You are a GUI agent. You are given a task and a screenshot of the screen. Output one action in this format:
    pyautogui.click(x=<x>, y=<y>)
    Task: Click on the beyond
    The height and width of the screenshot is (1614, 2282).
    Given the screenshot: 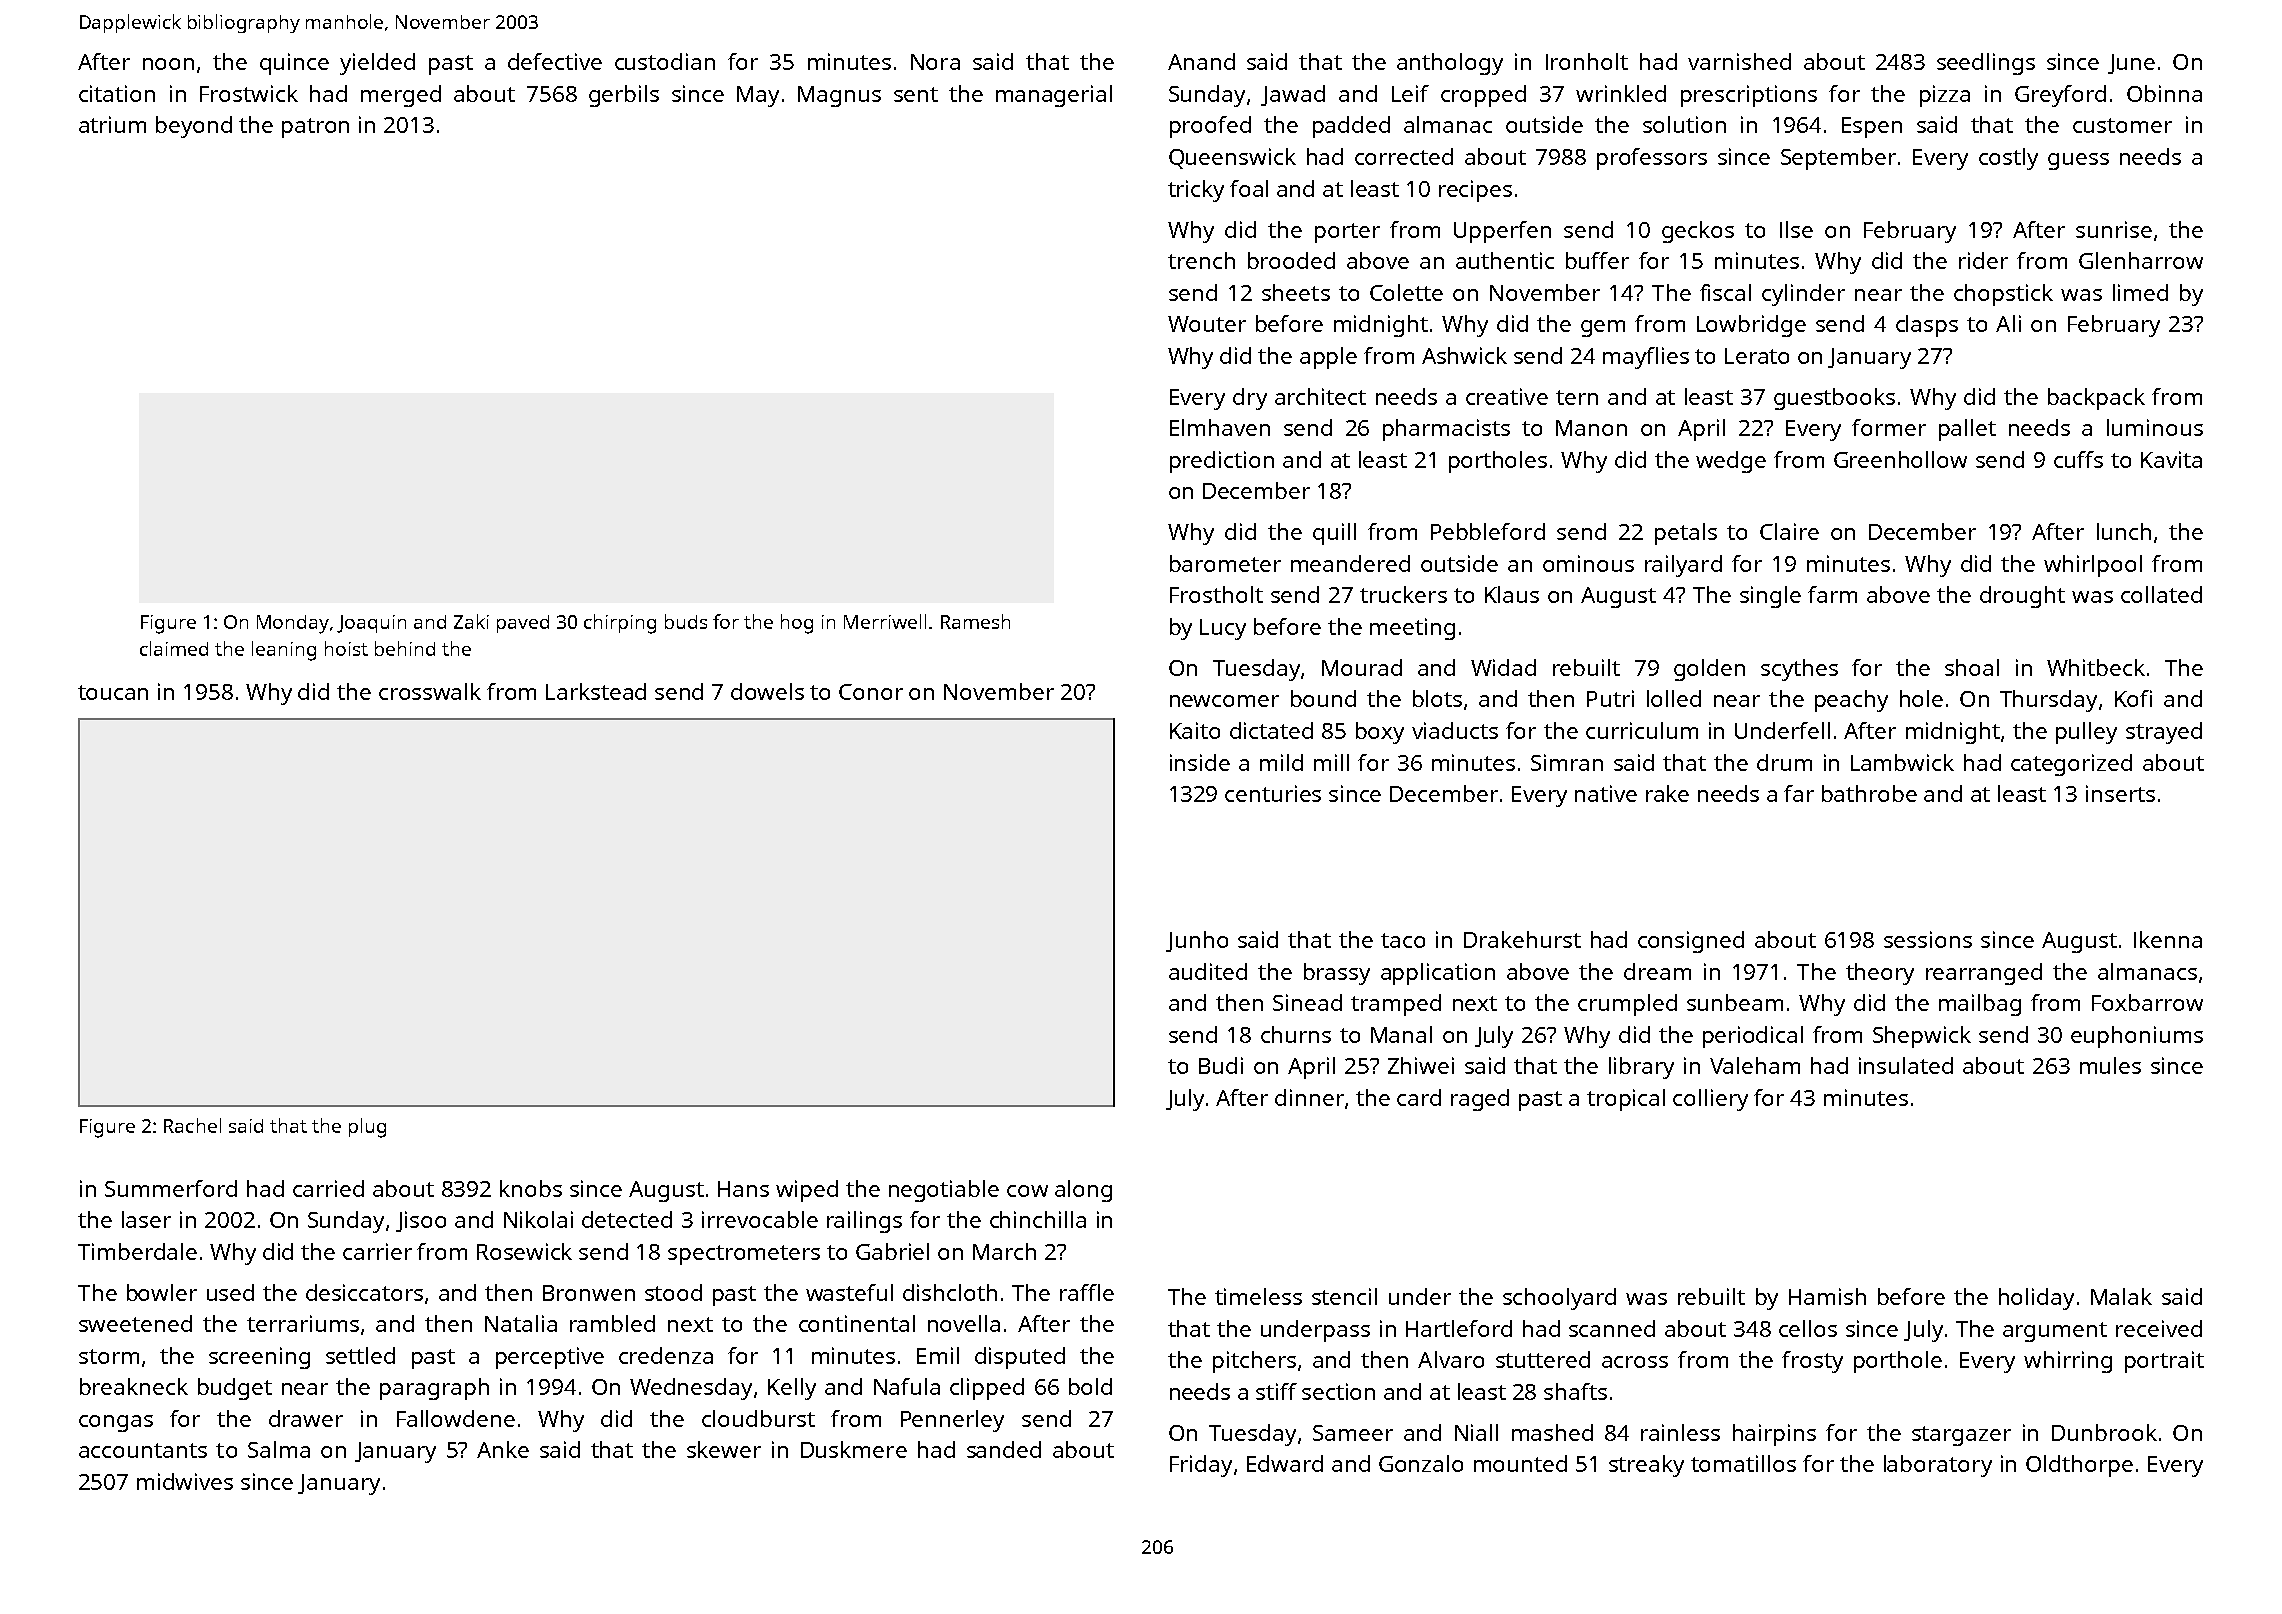 What is the action you would take?
    pyautogui.click(x=194, y=127)
